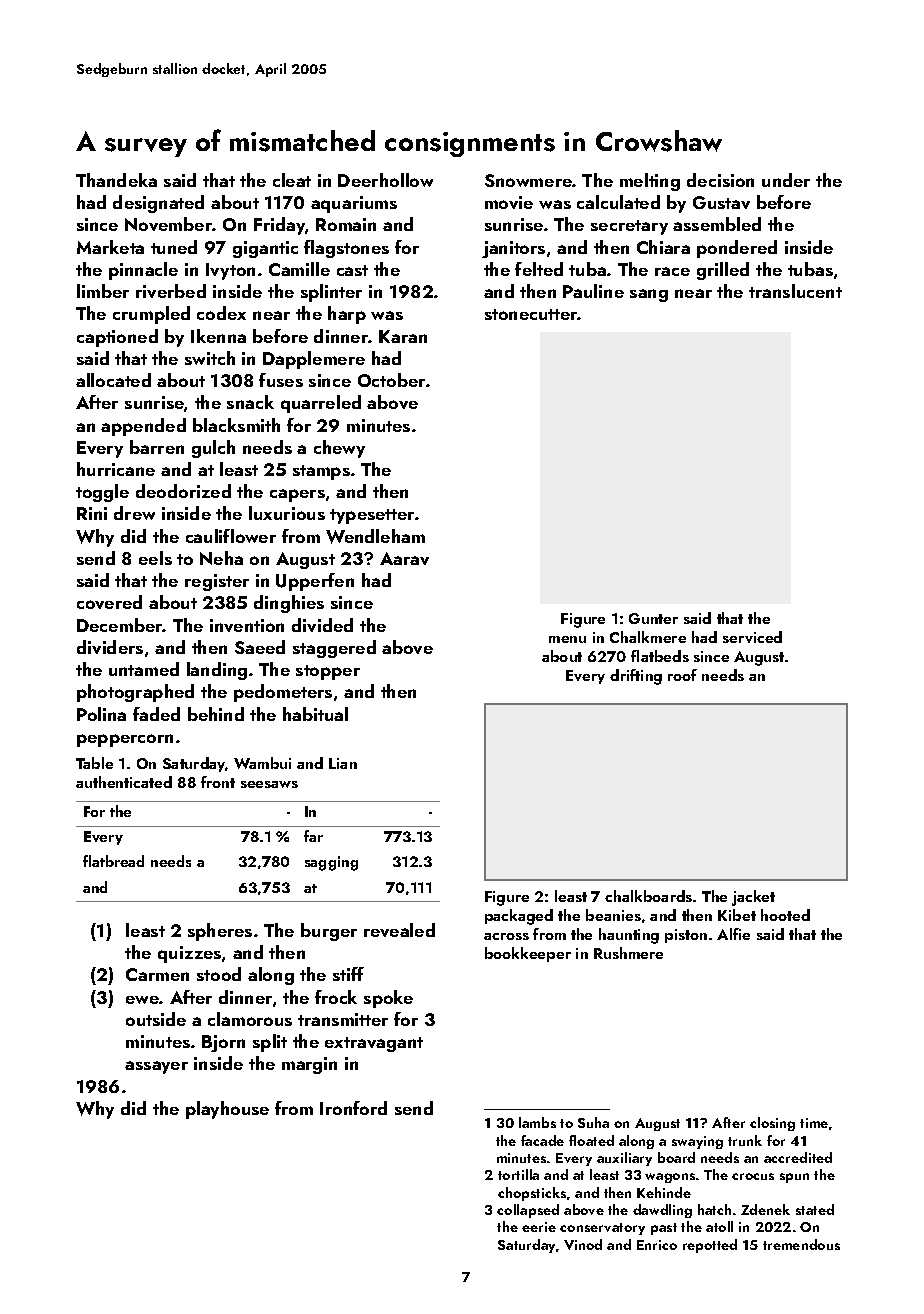 Image resolution: width=924 pixels, height=1314 pixels. Describe the element at coordinates (213, 449) in the screenshot. I see `gulch` at that location.
